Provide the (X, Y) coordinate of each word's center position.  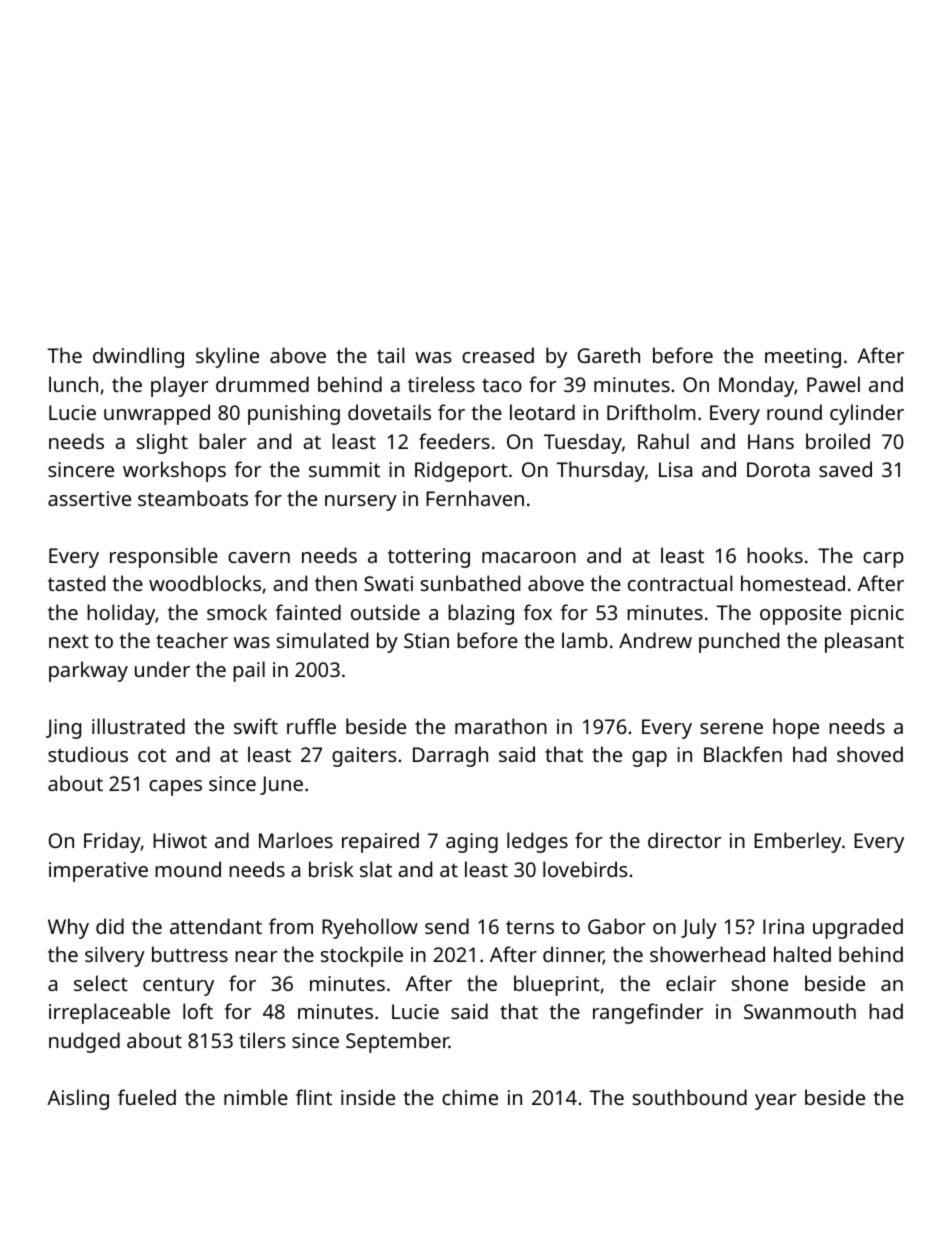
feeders (454, 441)
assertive (89, 498)
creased (498, 355)
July (699, 928)
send (447, 926)
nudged (84, 1042)
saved (845, 469)
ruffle (311, 726)
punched (739, 642)
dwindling (138, 357)
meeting (803, 358)
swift (256, 726)
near (256, 956)
